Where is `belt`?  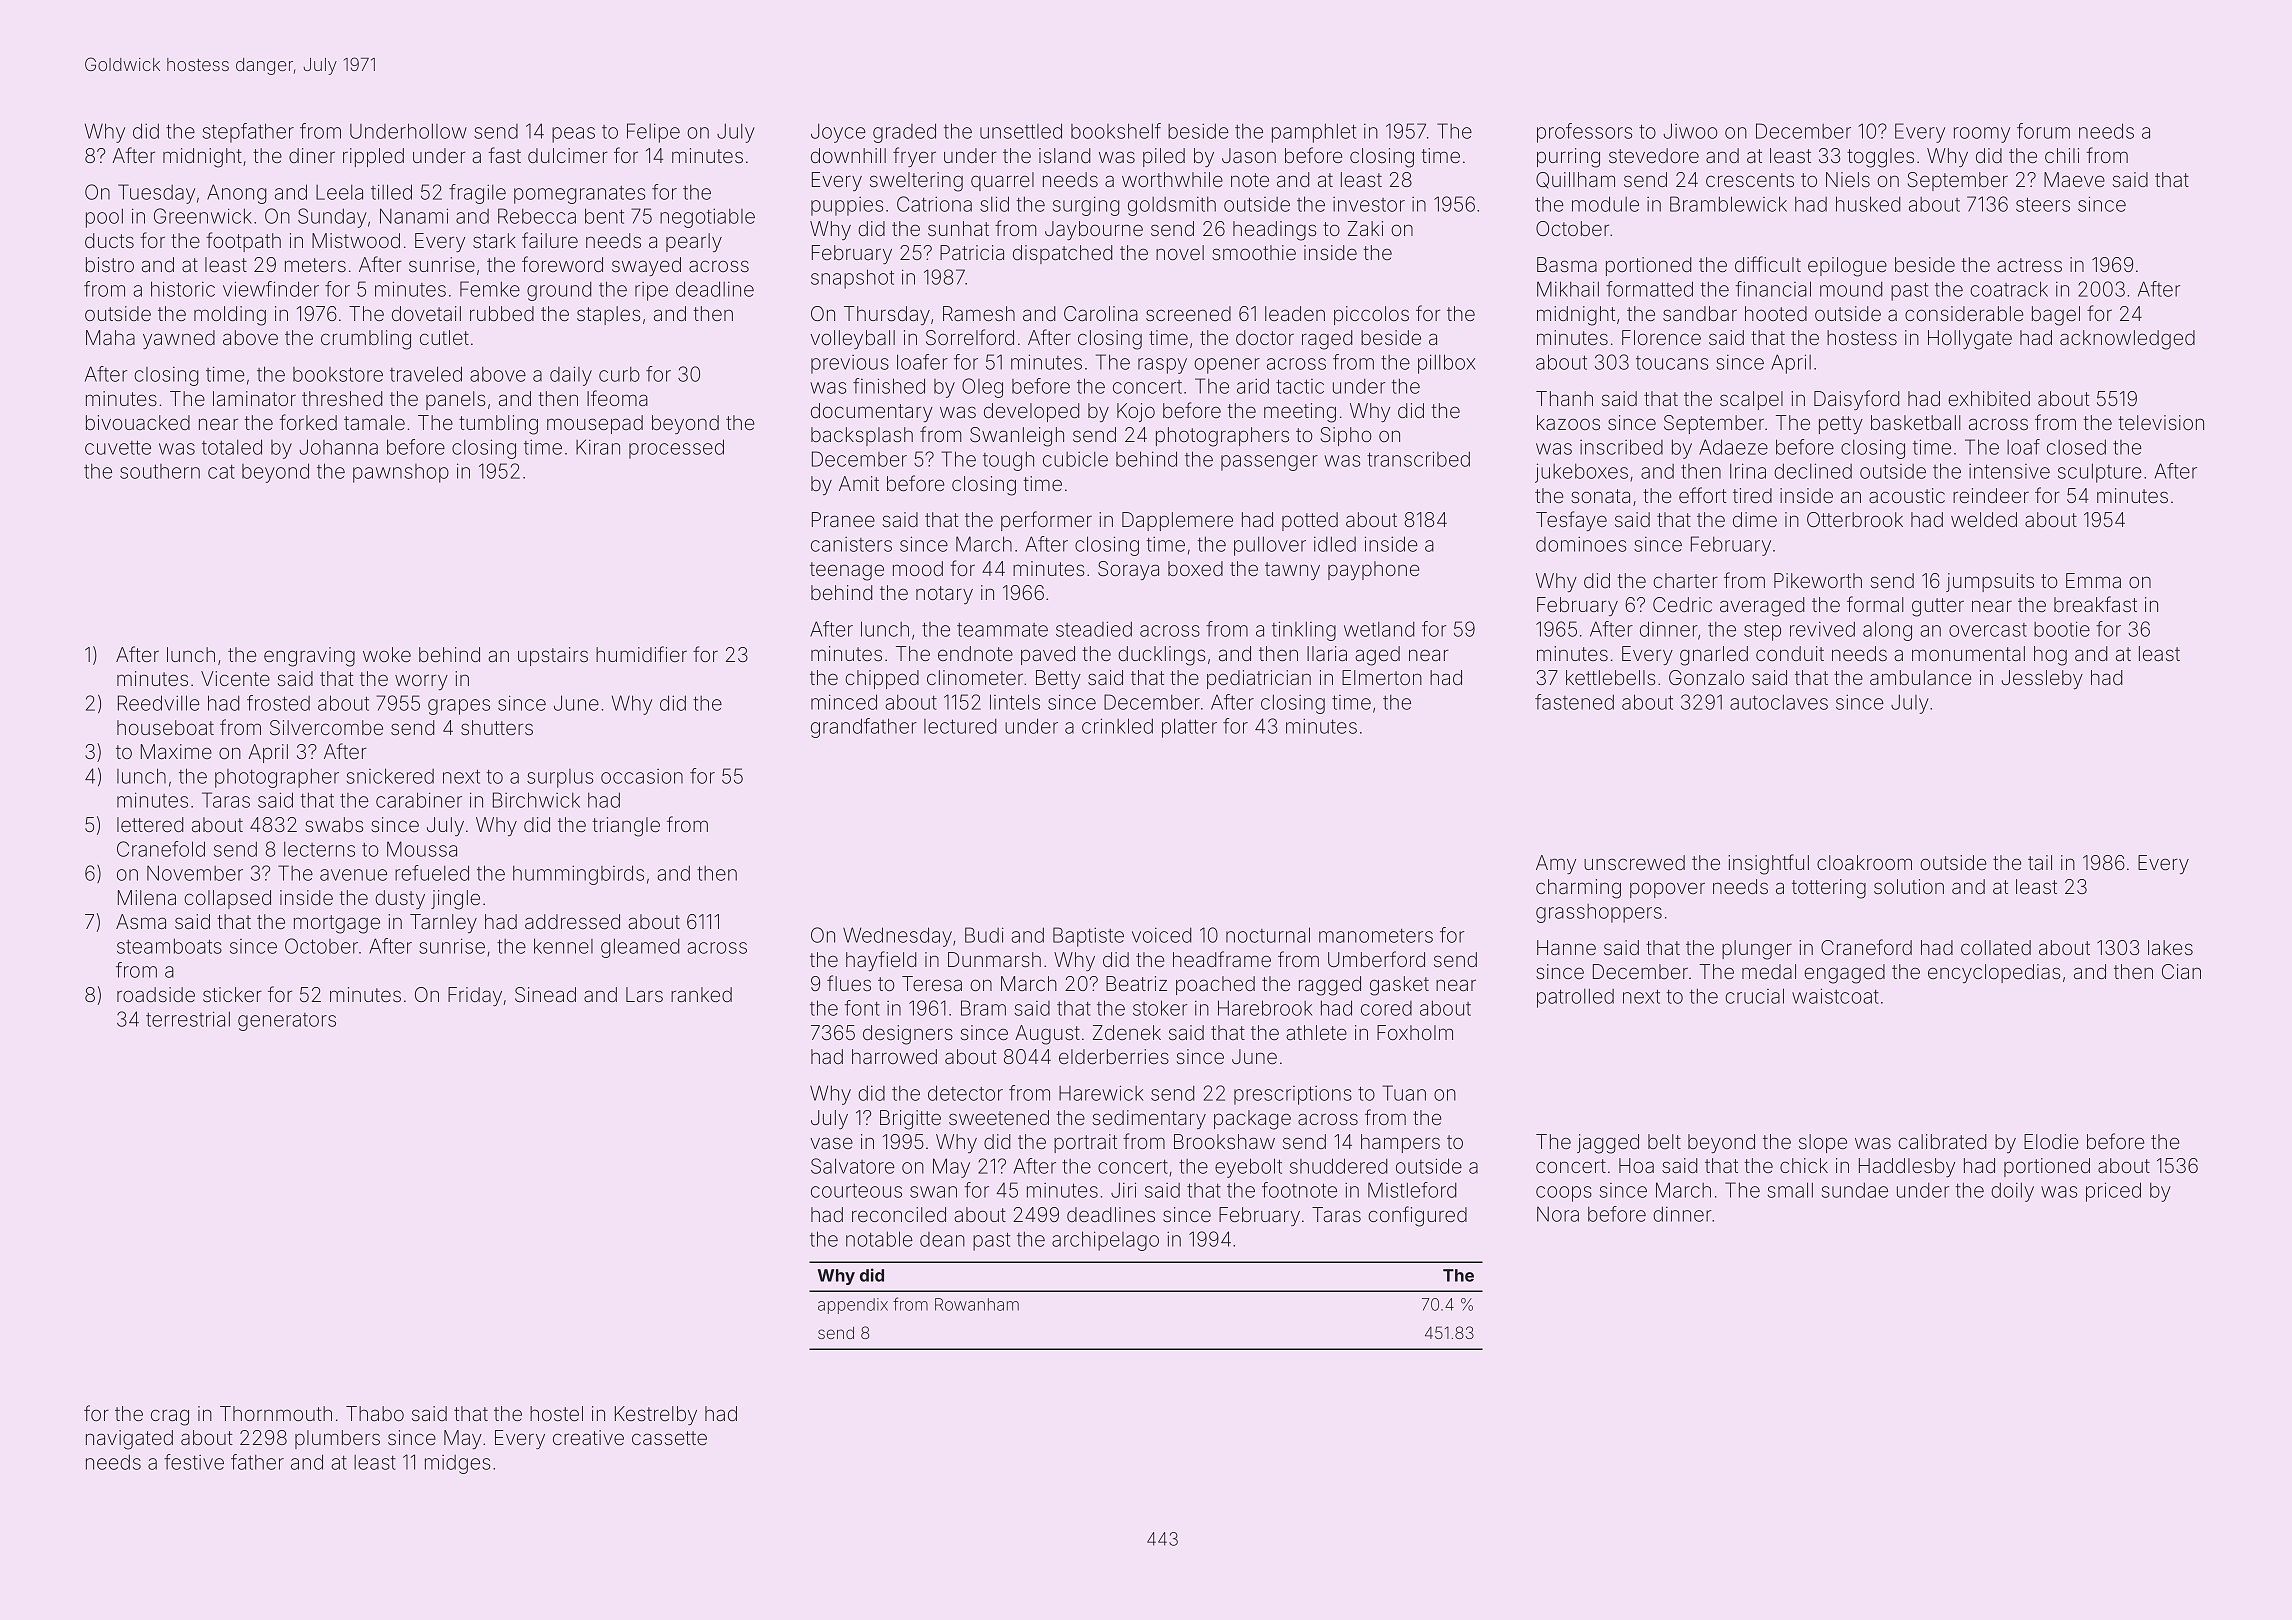
belt is located at coordinates (1664, 1141).
